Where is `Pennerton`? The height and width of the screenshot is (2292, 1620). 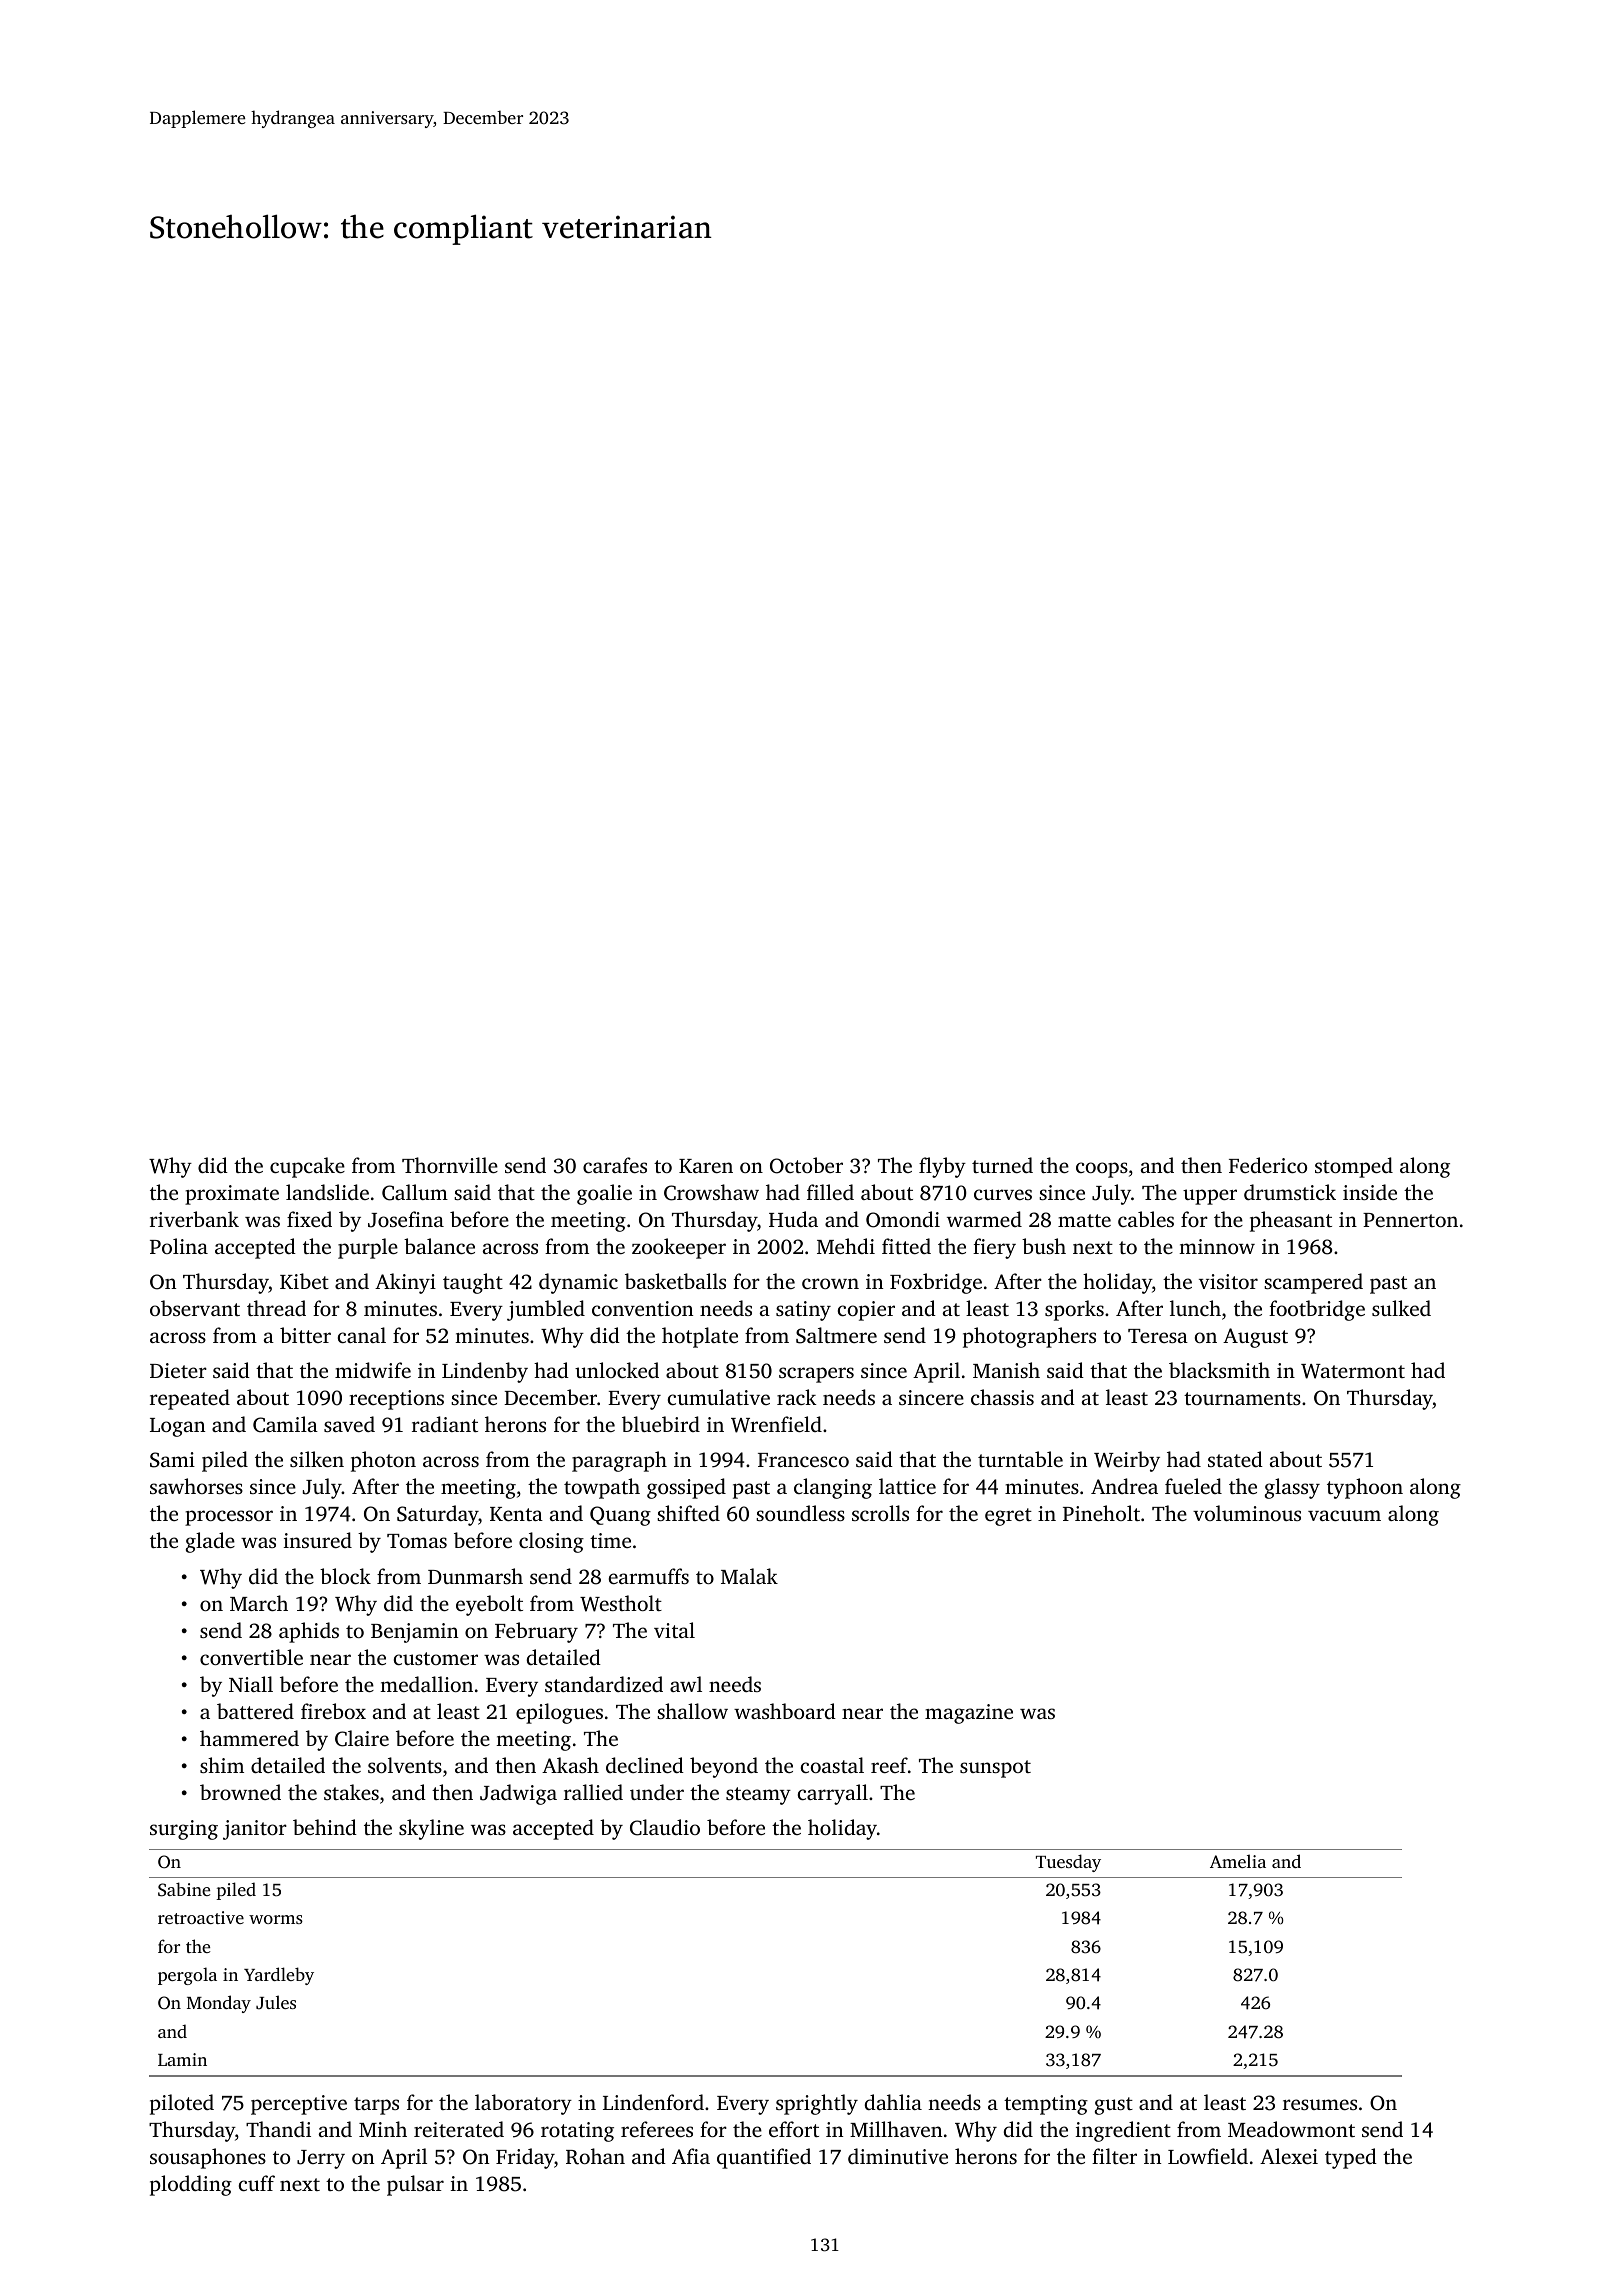 Pennerton is located at coordinates (1410, 1220).
